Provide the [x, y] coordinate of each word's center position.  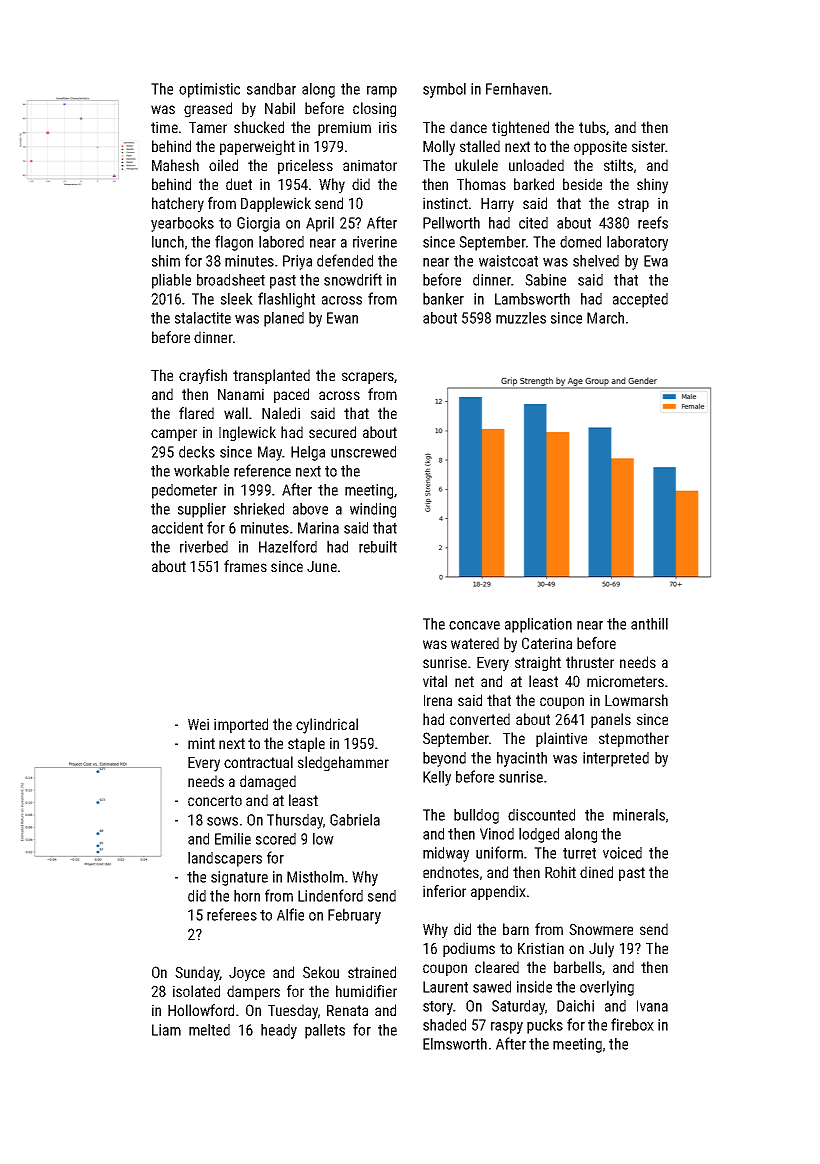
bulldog [476, 816]
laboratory [637, 243]
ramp [382, 92]
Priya [297, 262]
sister [649, 146]
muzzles [521, 318]
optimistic [209, 90]
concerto [215, 800]
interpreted [616, 759]
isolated [196, 991]
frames [245, 566]
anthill [649, 624]
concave [474, 625]
